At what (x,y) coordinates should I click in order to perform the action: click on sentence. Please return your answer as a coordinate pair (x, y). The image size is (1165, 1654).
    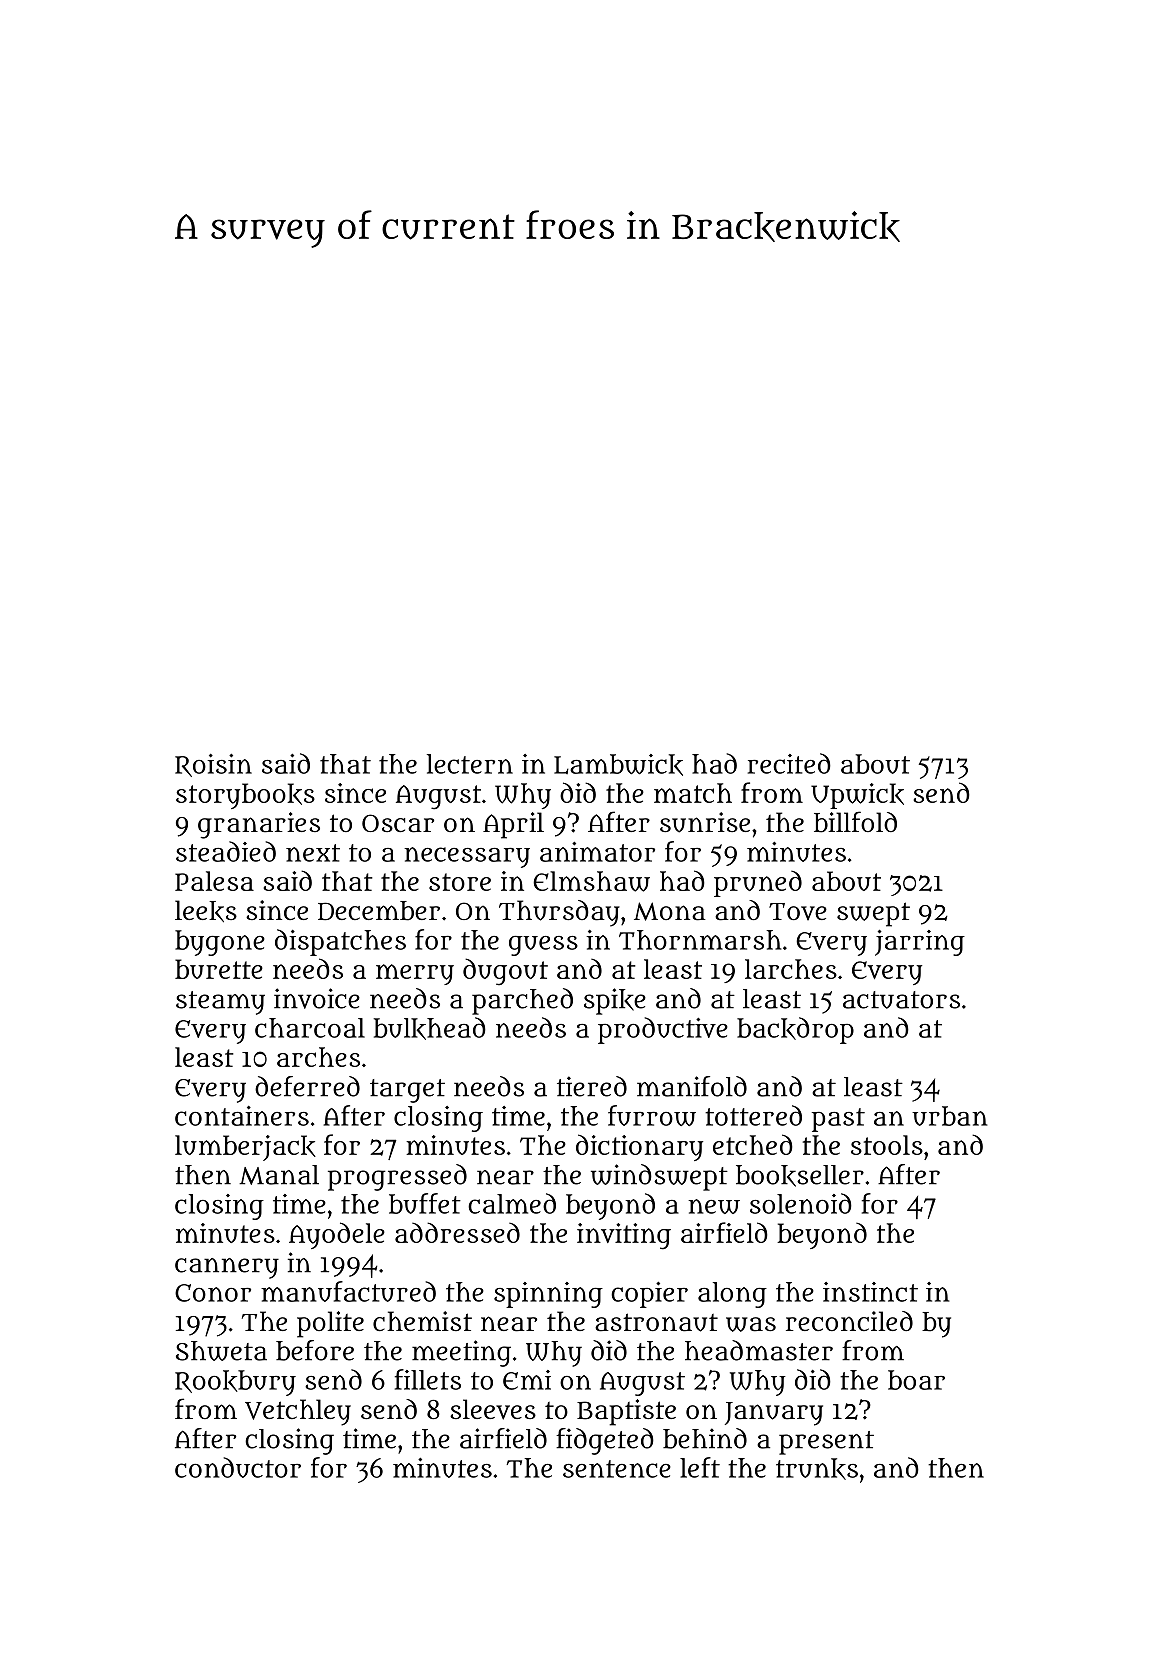
    Looking at the image, I should click on (617, 1469).
